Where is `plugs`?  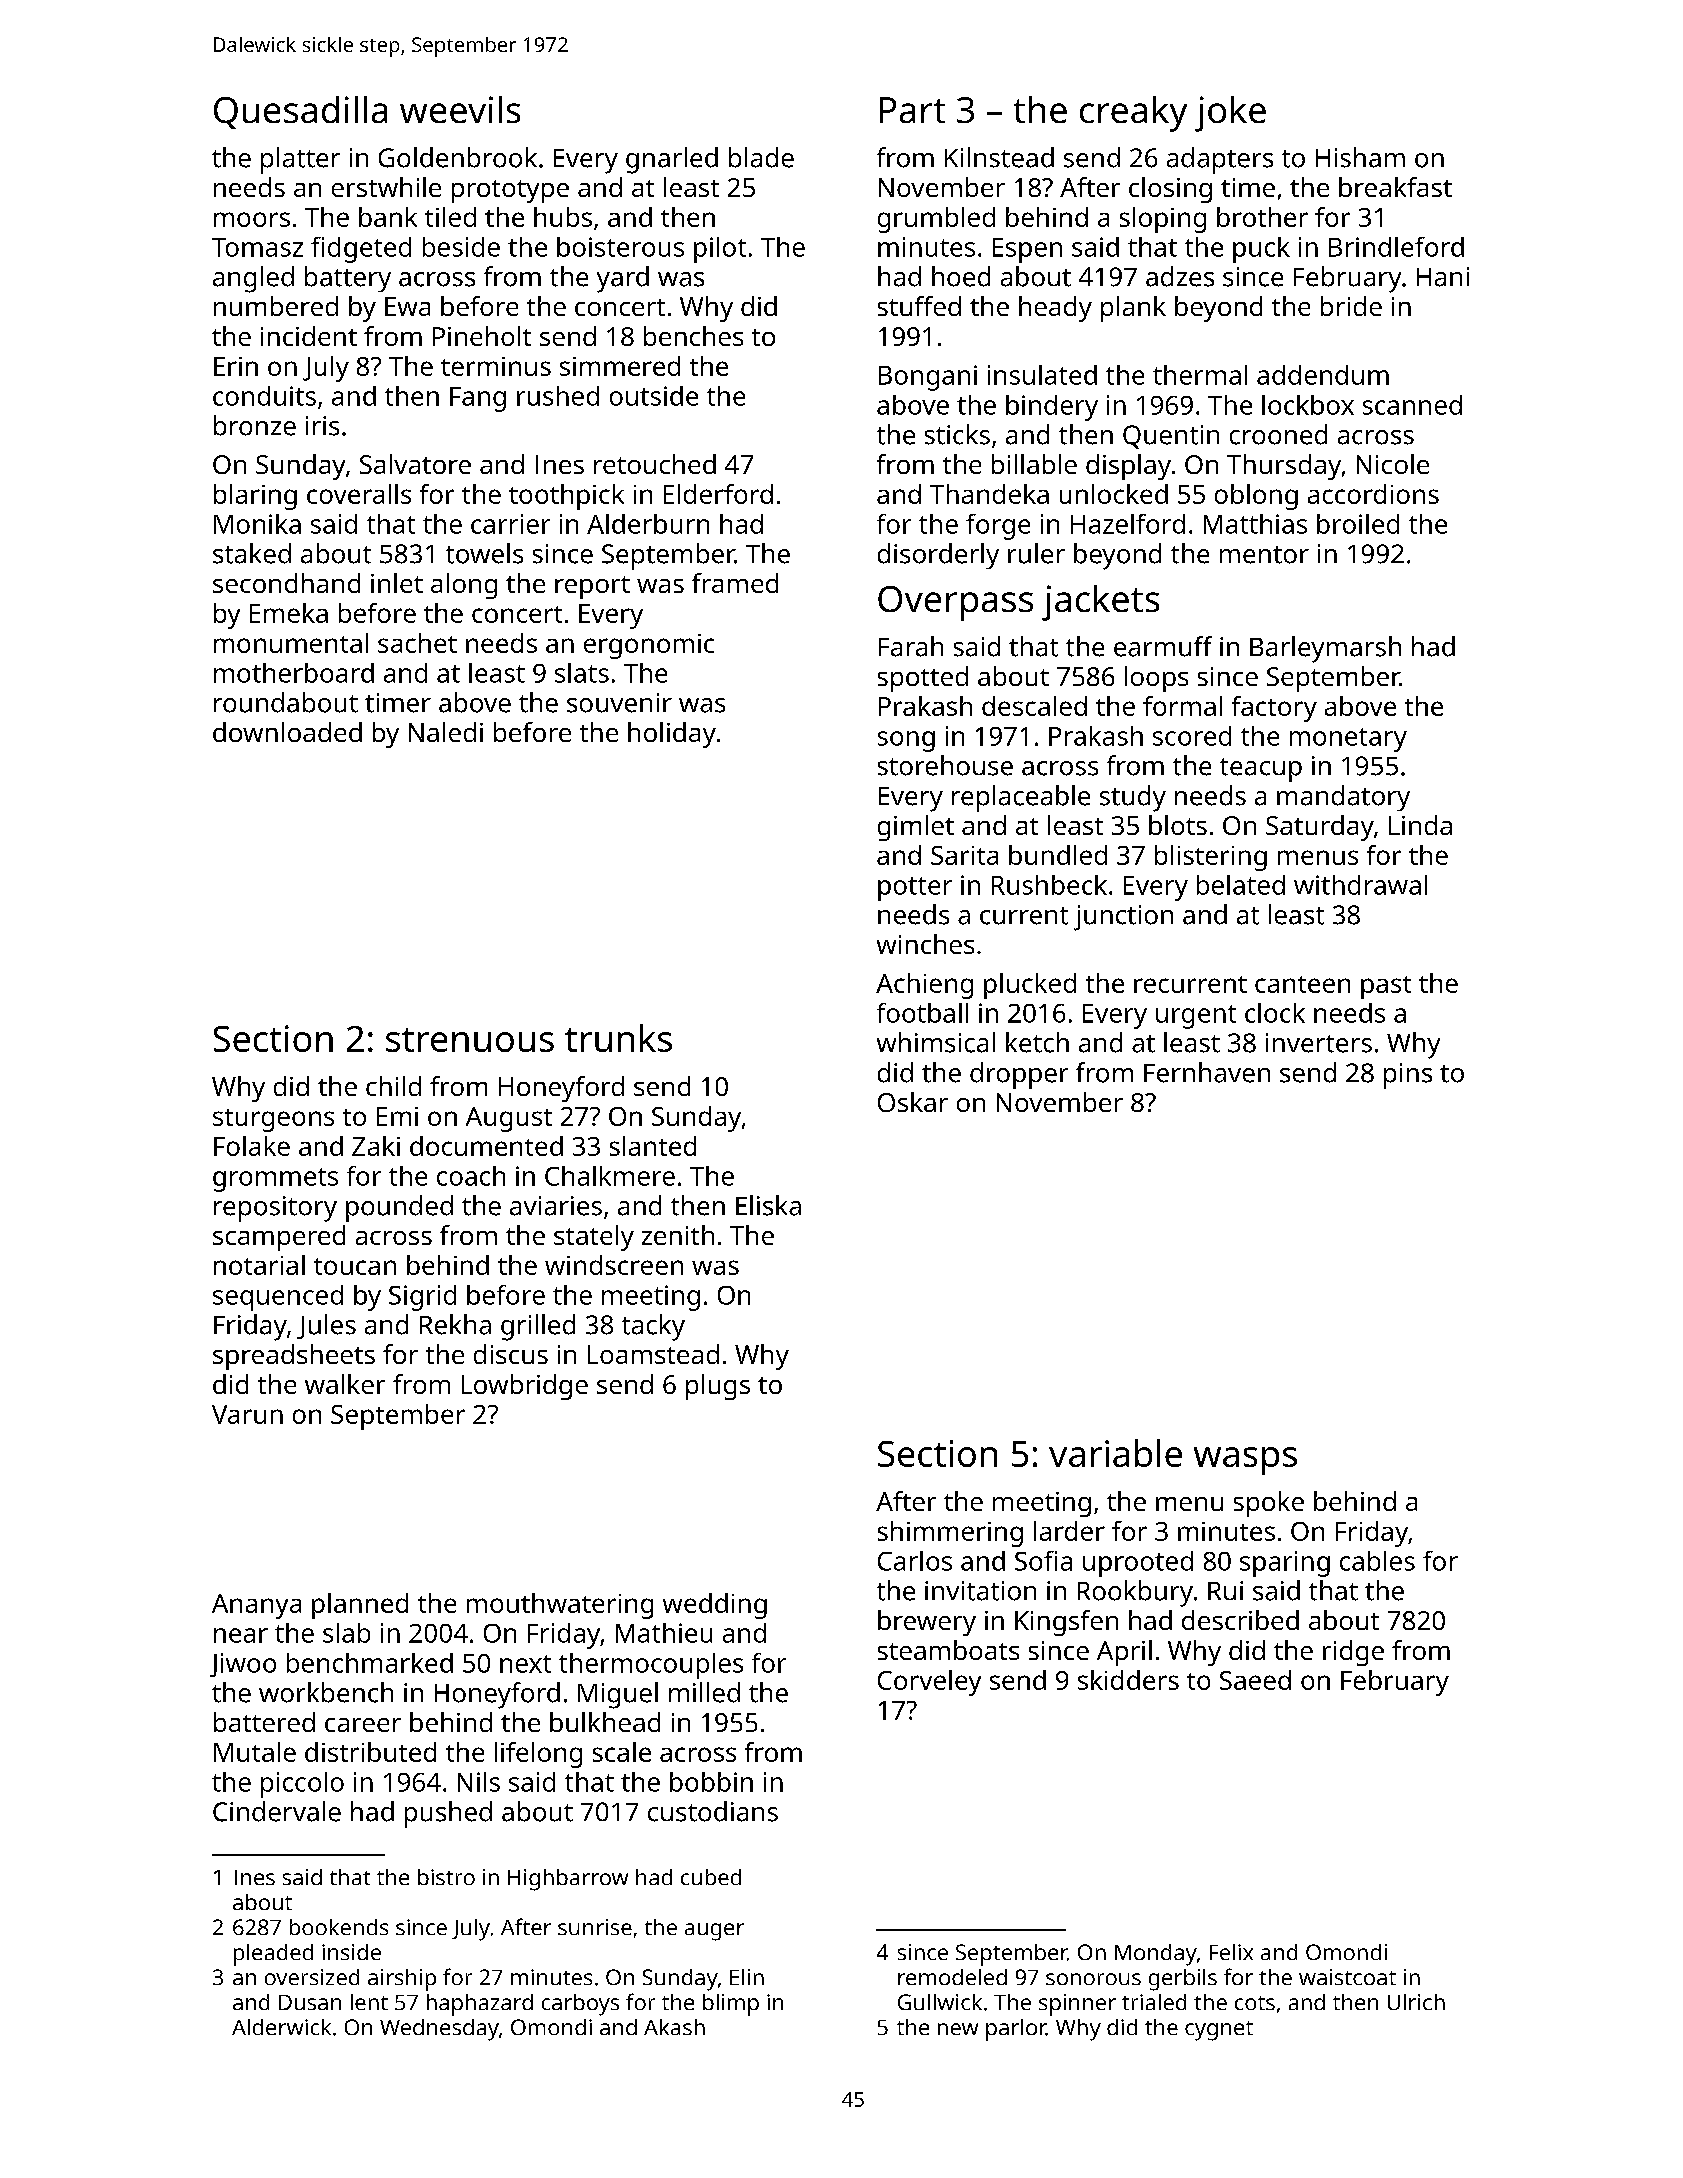 plugs is located at coordinates (718, 1387).
